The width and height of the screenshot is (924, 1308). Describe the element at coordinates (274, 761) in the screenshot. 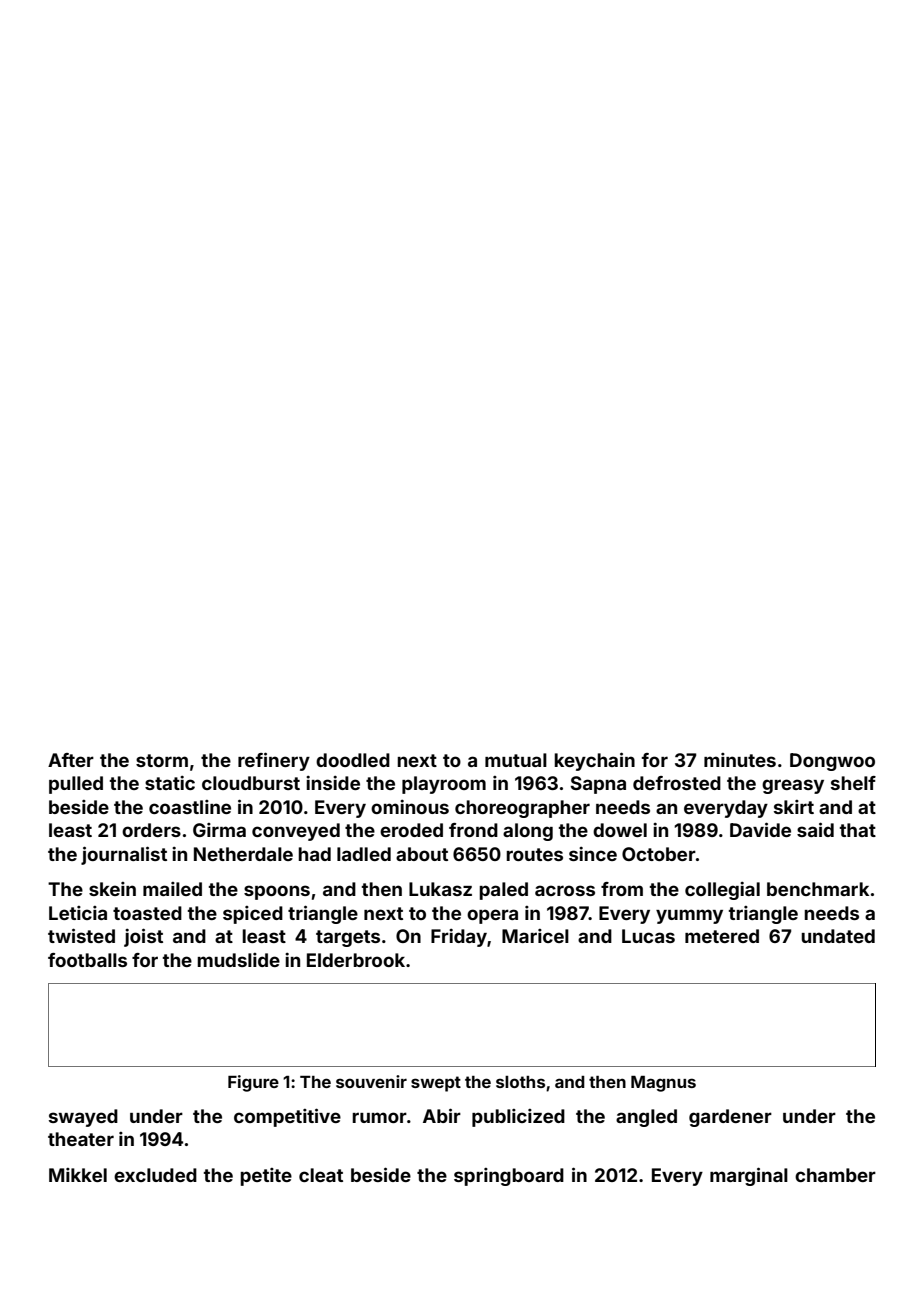

I see `refinery` at that location.
